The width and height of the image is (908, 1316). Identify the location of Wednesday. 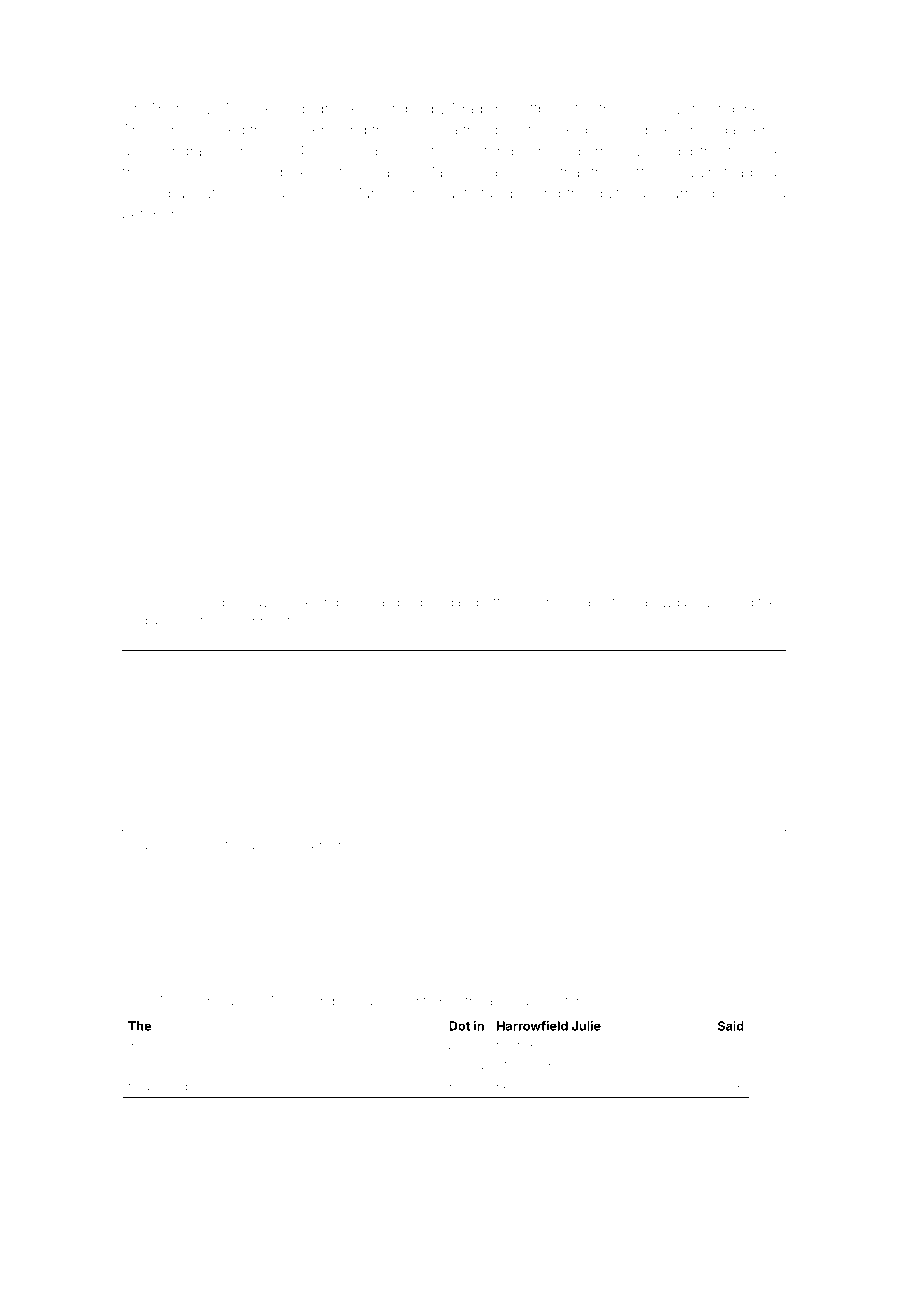
(233, 604).
